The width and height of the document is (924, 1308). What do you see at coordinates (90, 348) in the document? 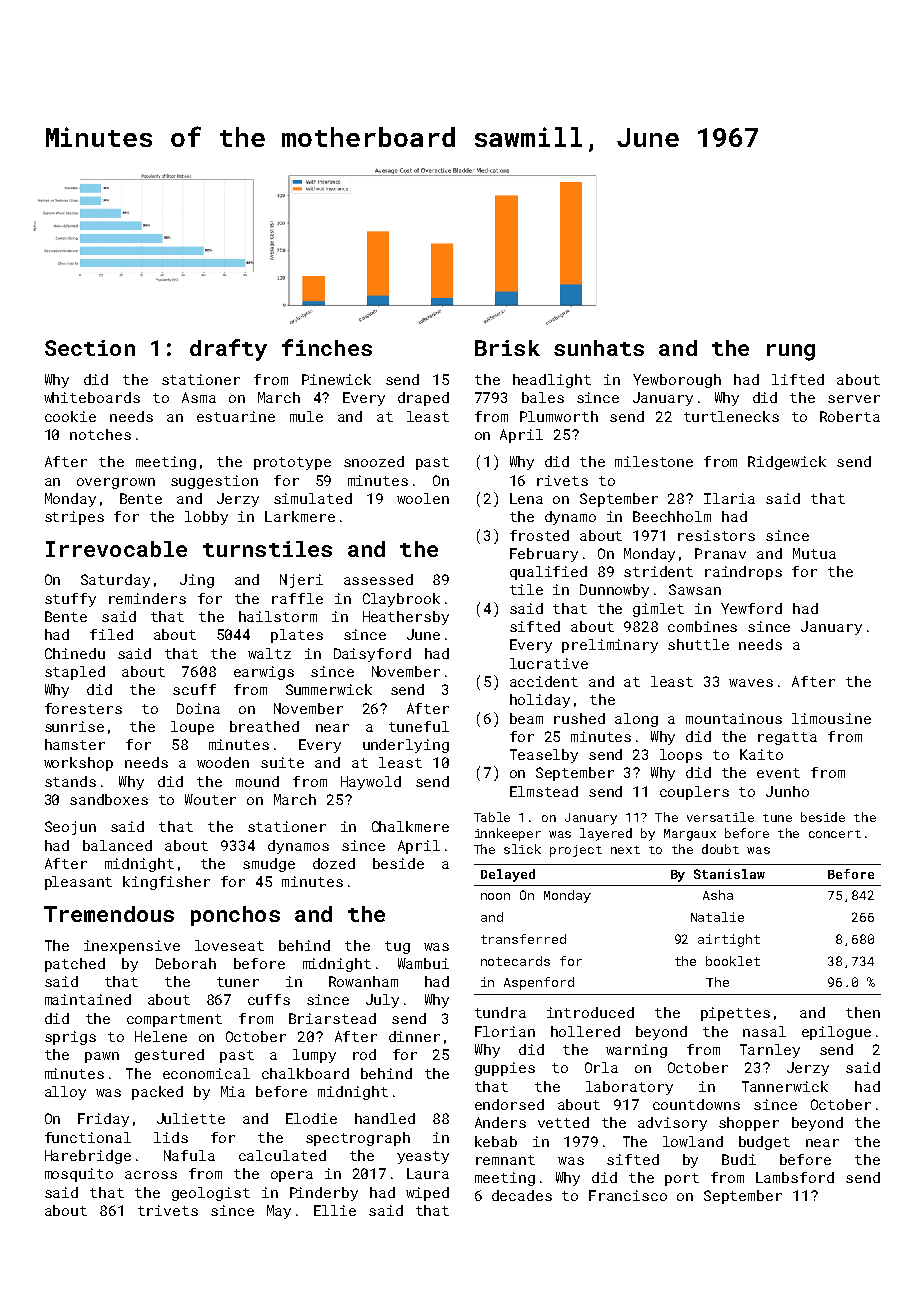
I see `Section` at bounding box center [90, 348].
